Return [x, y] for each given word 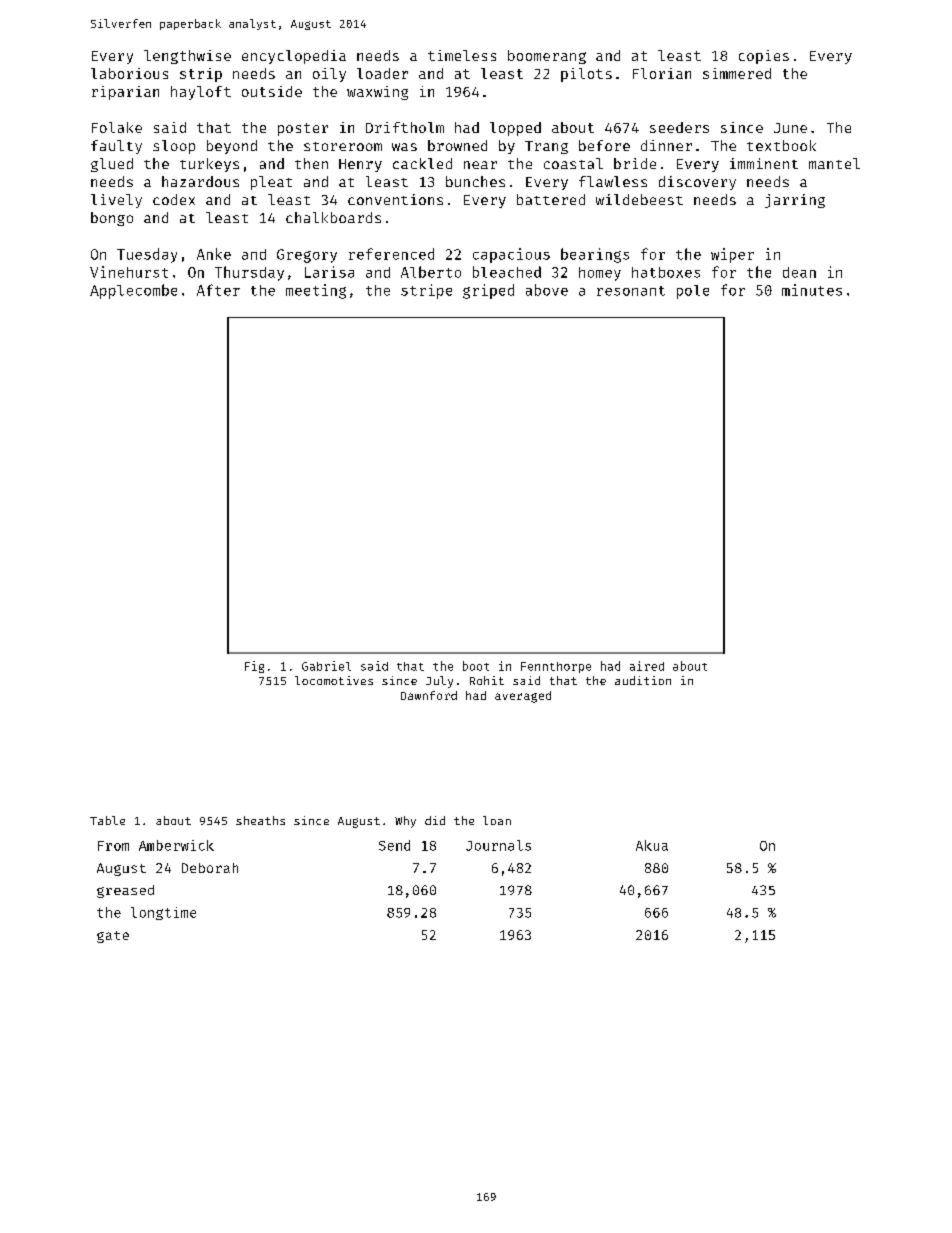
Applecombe [133, 291]
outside [272, 91]
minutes [812, 290]
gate [113, 937]
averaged [523, 697]
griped [488, 291]
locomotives [334, 680]
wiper [732, 255]
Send [394, 845]
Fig [254, 667]
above [547, 290]
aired [647, 666]
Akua [652, 845]
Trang [546, 147]
